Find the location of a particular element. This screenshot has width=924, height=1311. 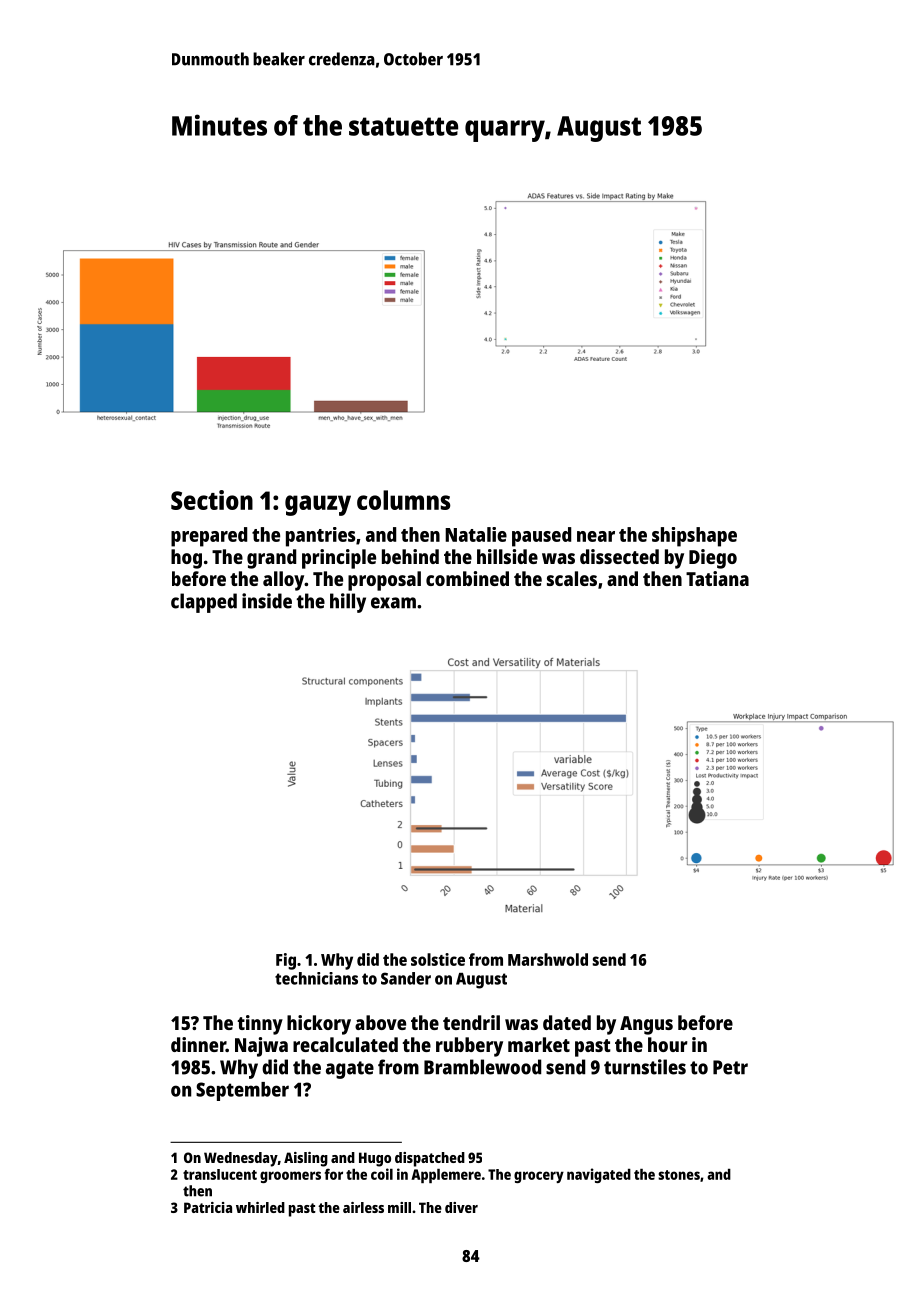

combined is located at coordinates (467, 578).
